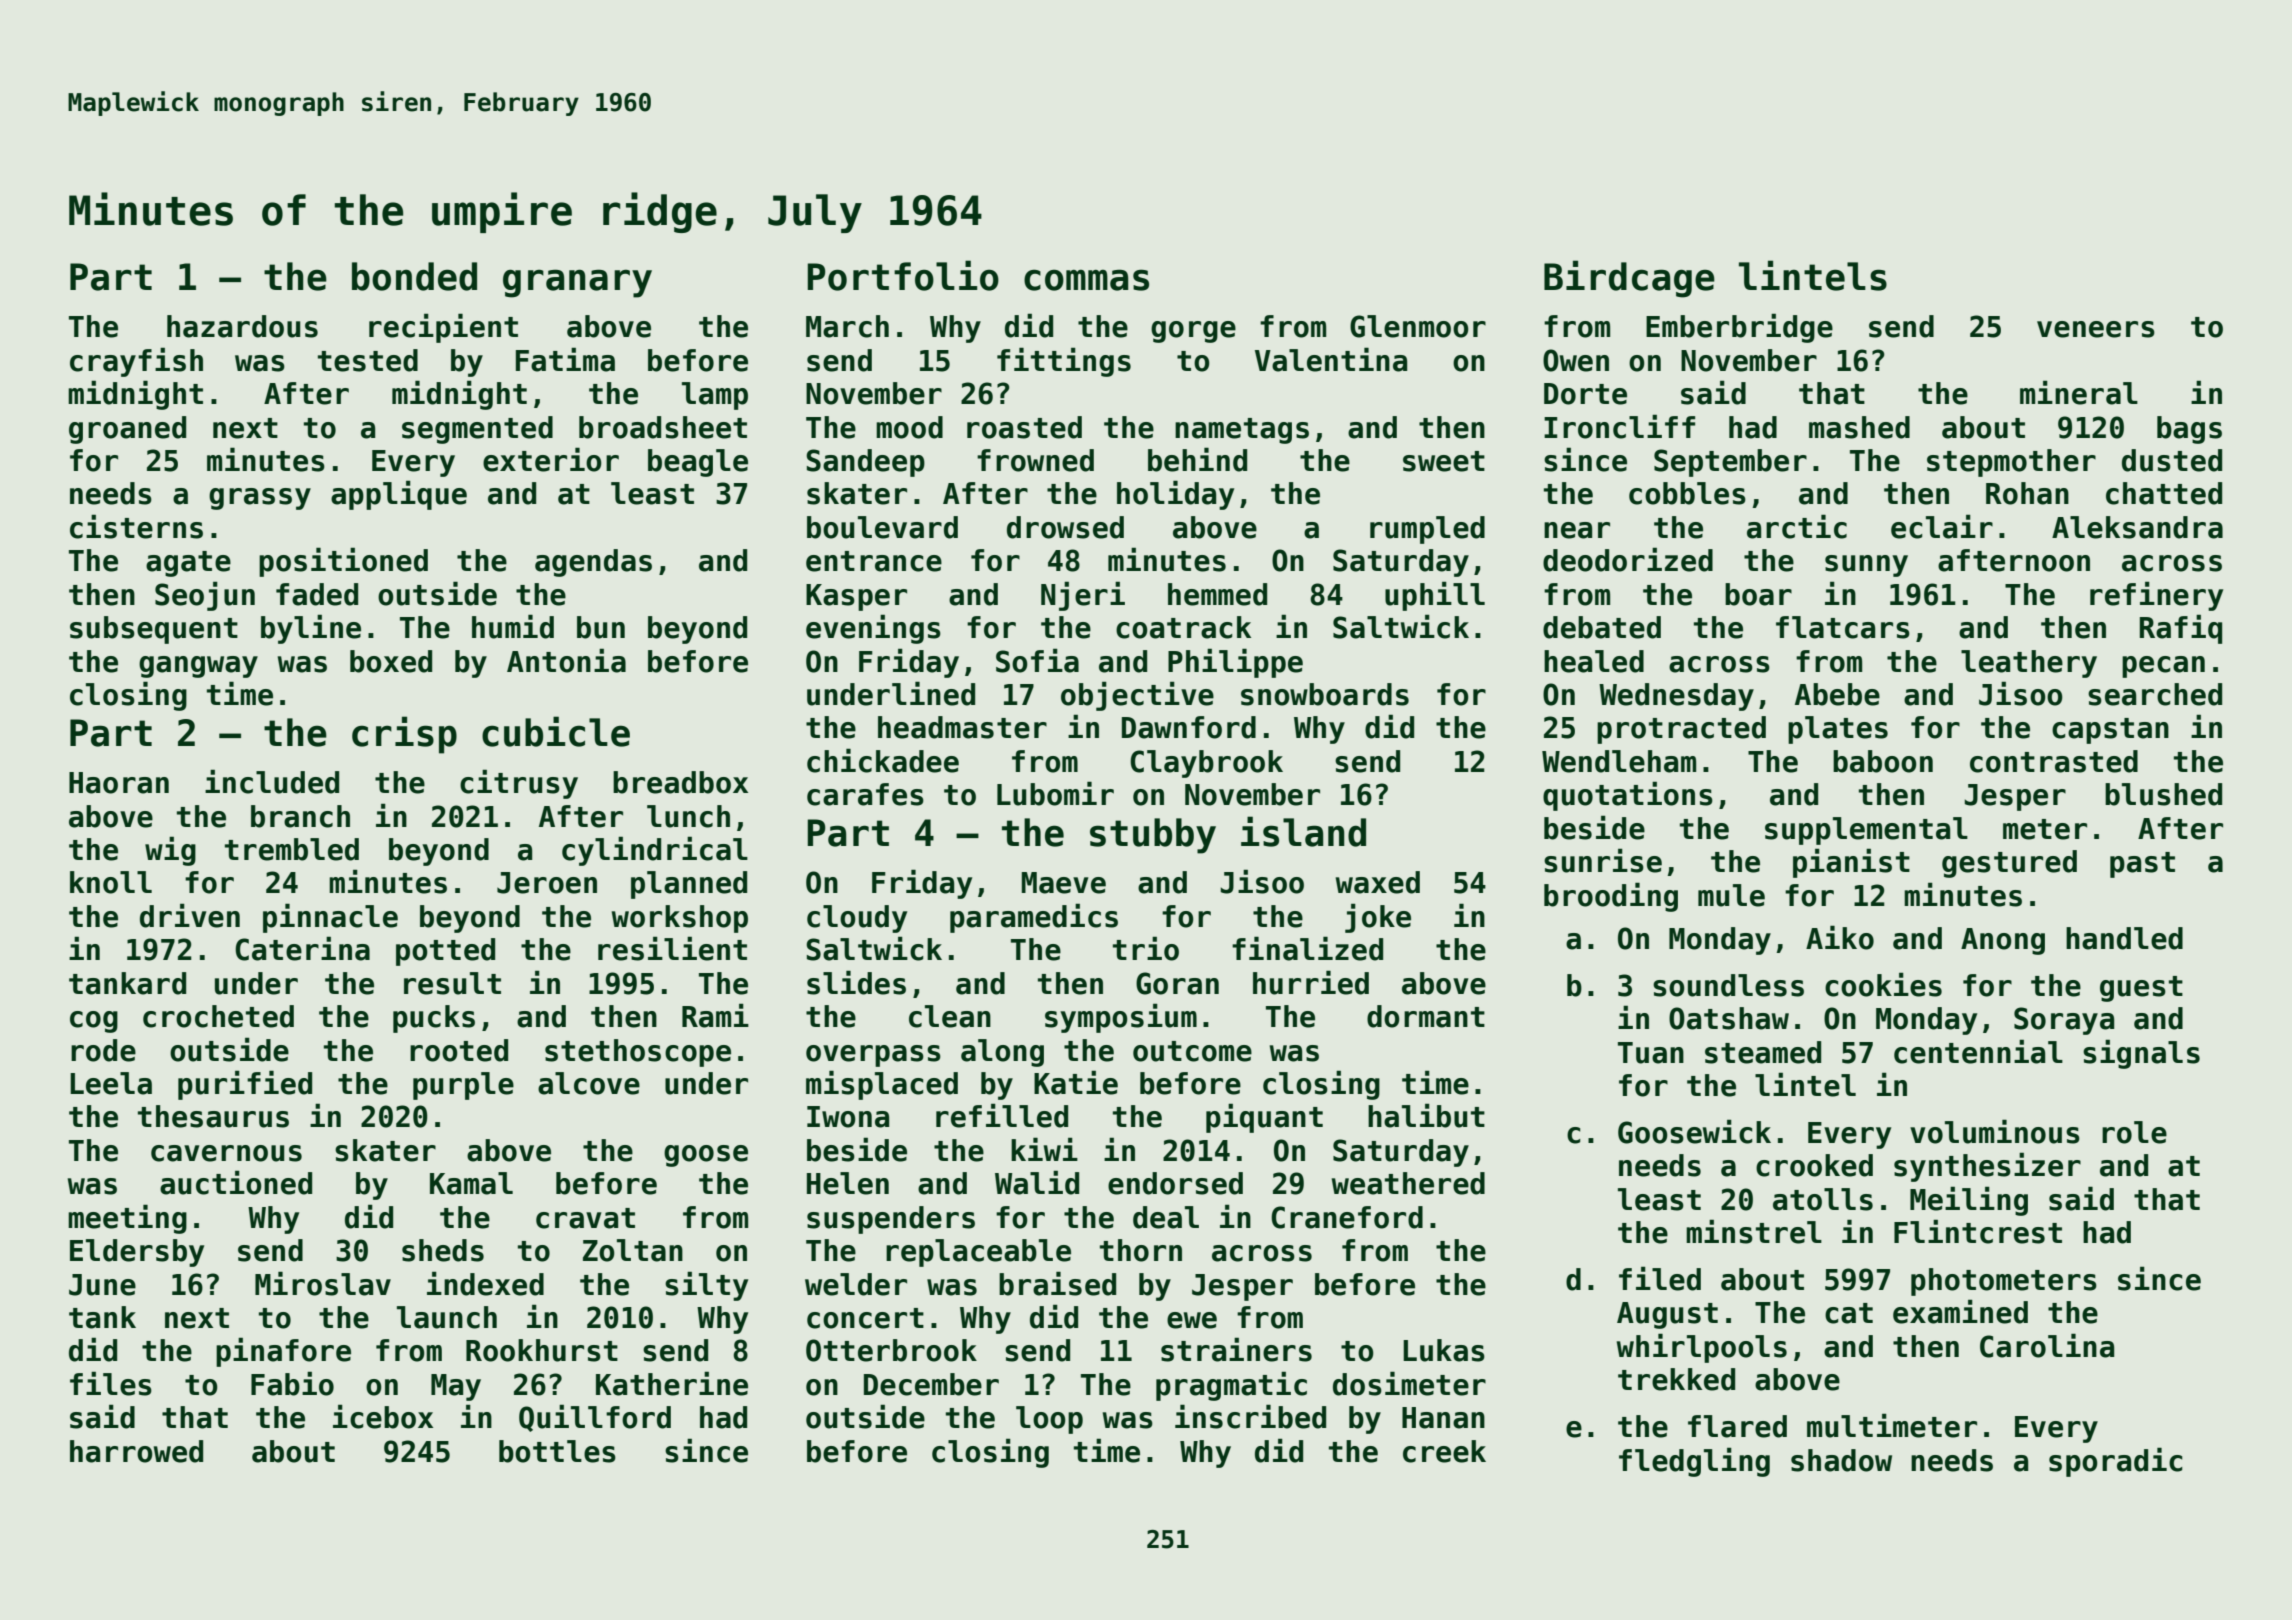 The width and height of the document is (2292, 1620). Describe the element at coordinates (283, 1352) in the document. I see `pinafore` at that location.
